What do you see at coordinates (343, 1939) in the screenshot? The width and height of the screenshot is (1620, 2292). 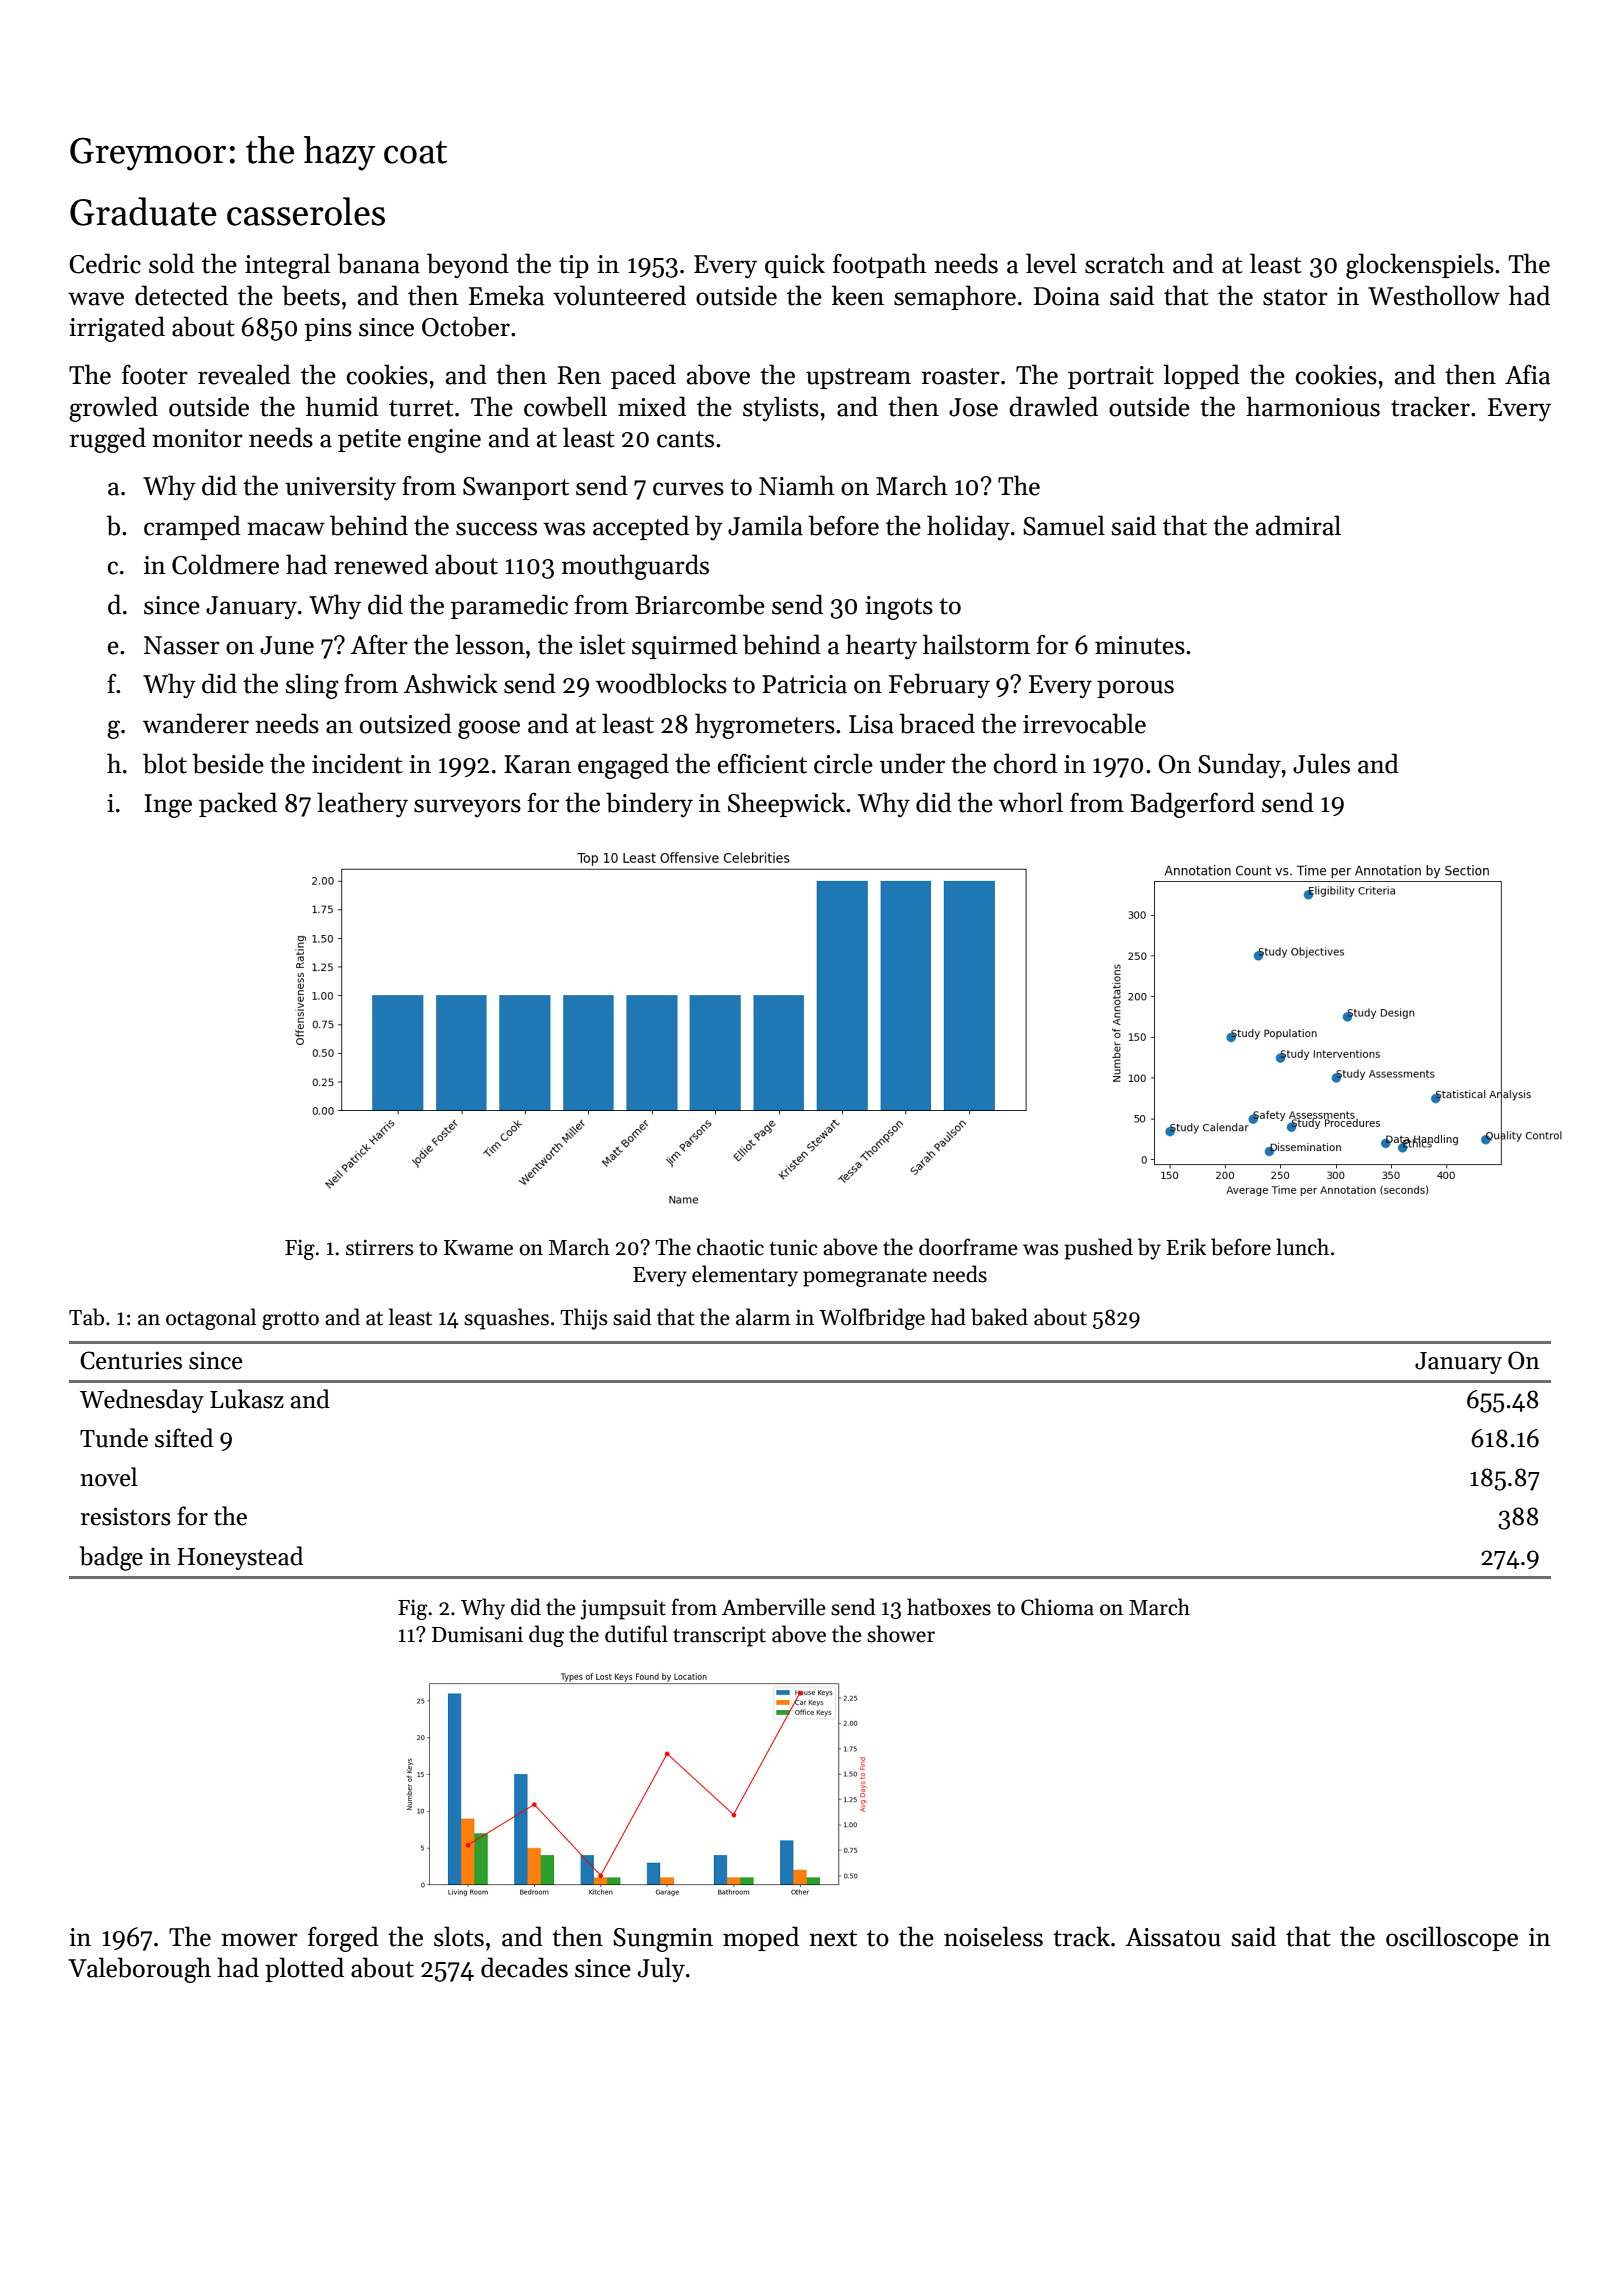 I see `forged` at bounding box center [343, 1939].
